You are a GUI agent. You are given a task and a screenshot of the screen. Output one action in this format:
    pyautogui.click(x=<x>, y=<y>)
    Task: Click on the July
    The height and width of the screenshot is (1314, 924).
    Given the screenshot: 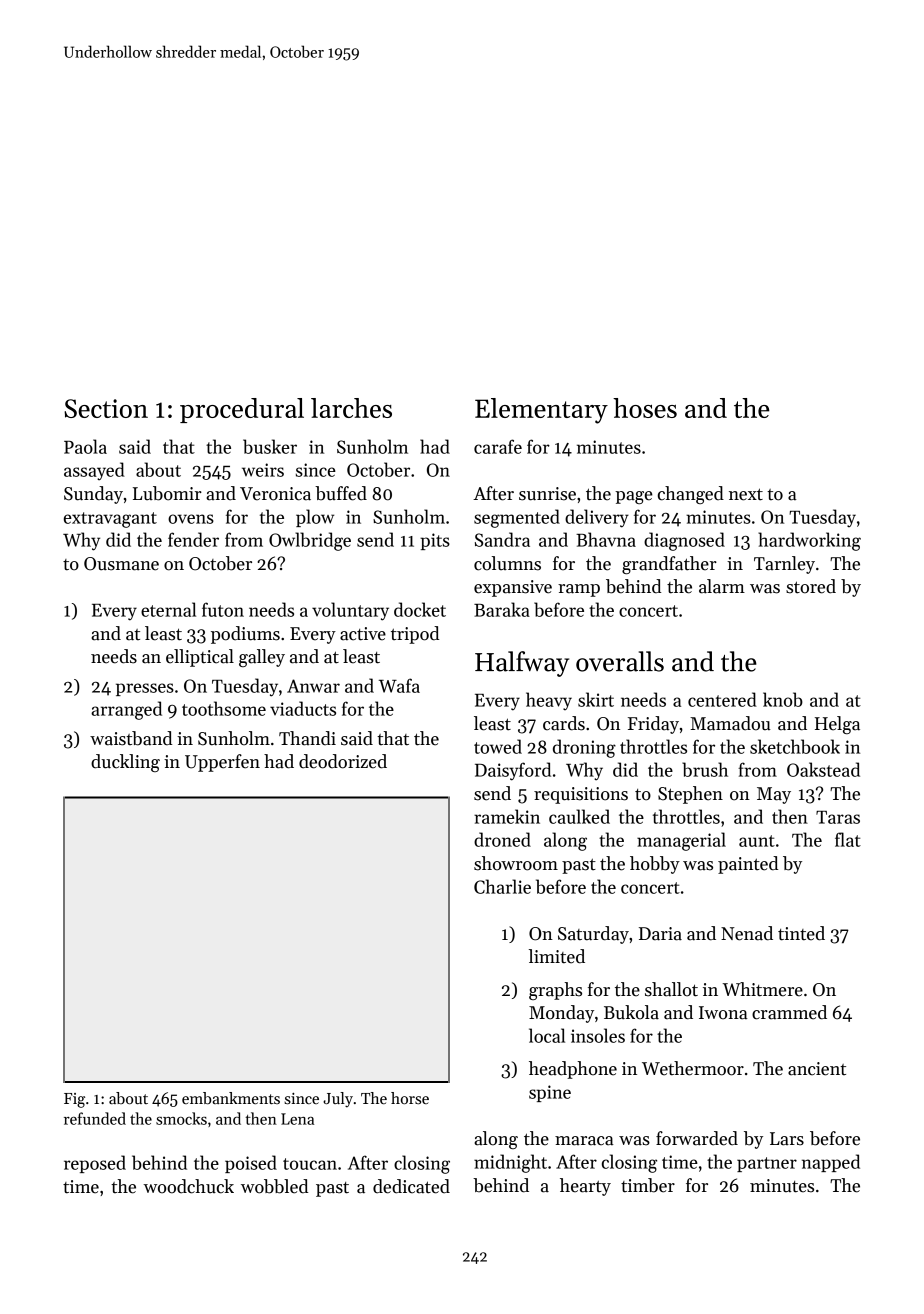 What is the action you would take?
    pyautogui.click(x=338, y=1100)
